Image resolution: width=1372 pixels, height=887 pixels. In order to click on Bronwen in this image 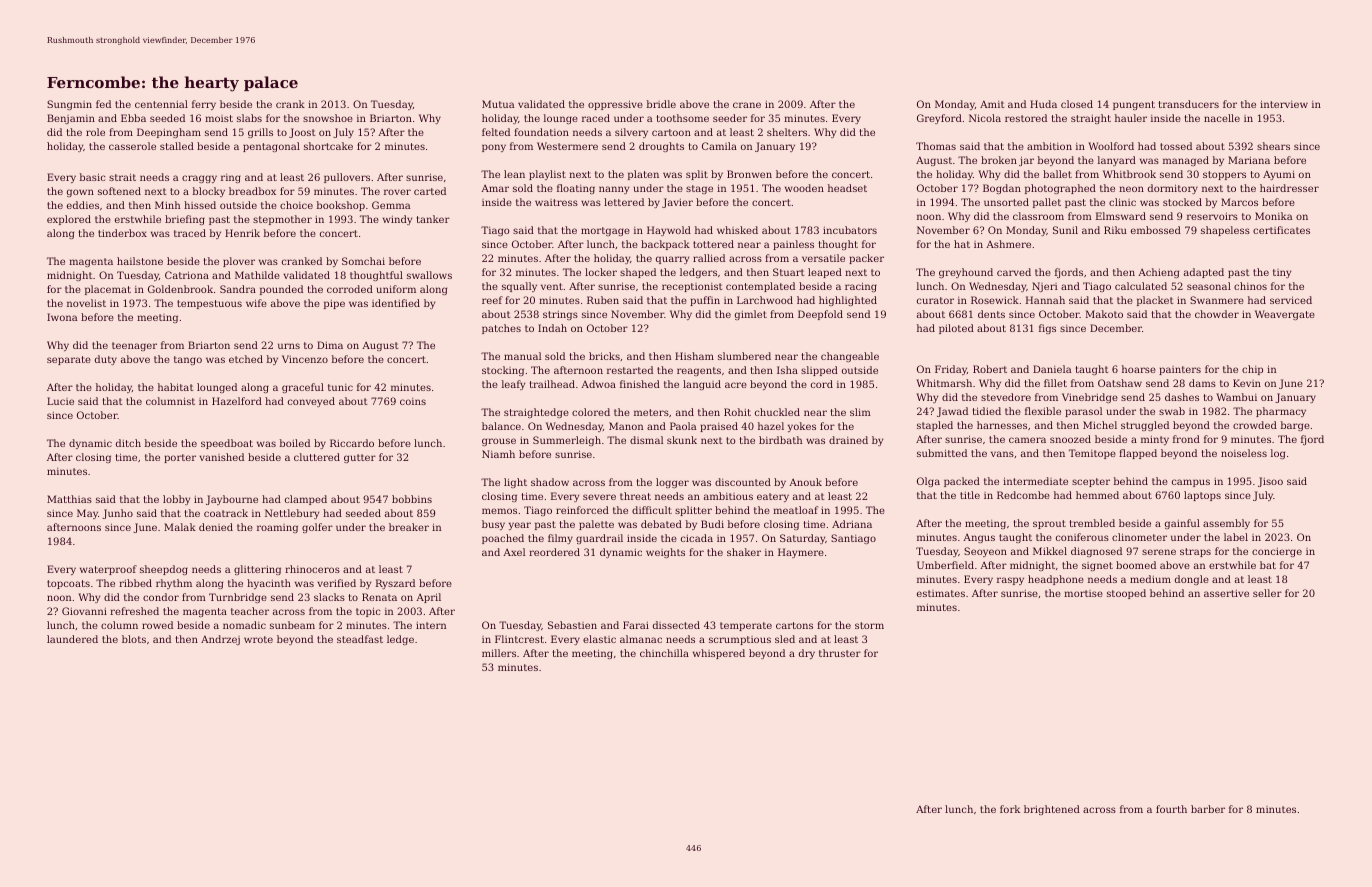, I will do `click(749, 174)`.
